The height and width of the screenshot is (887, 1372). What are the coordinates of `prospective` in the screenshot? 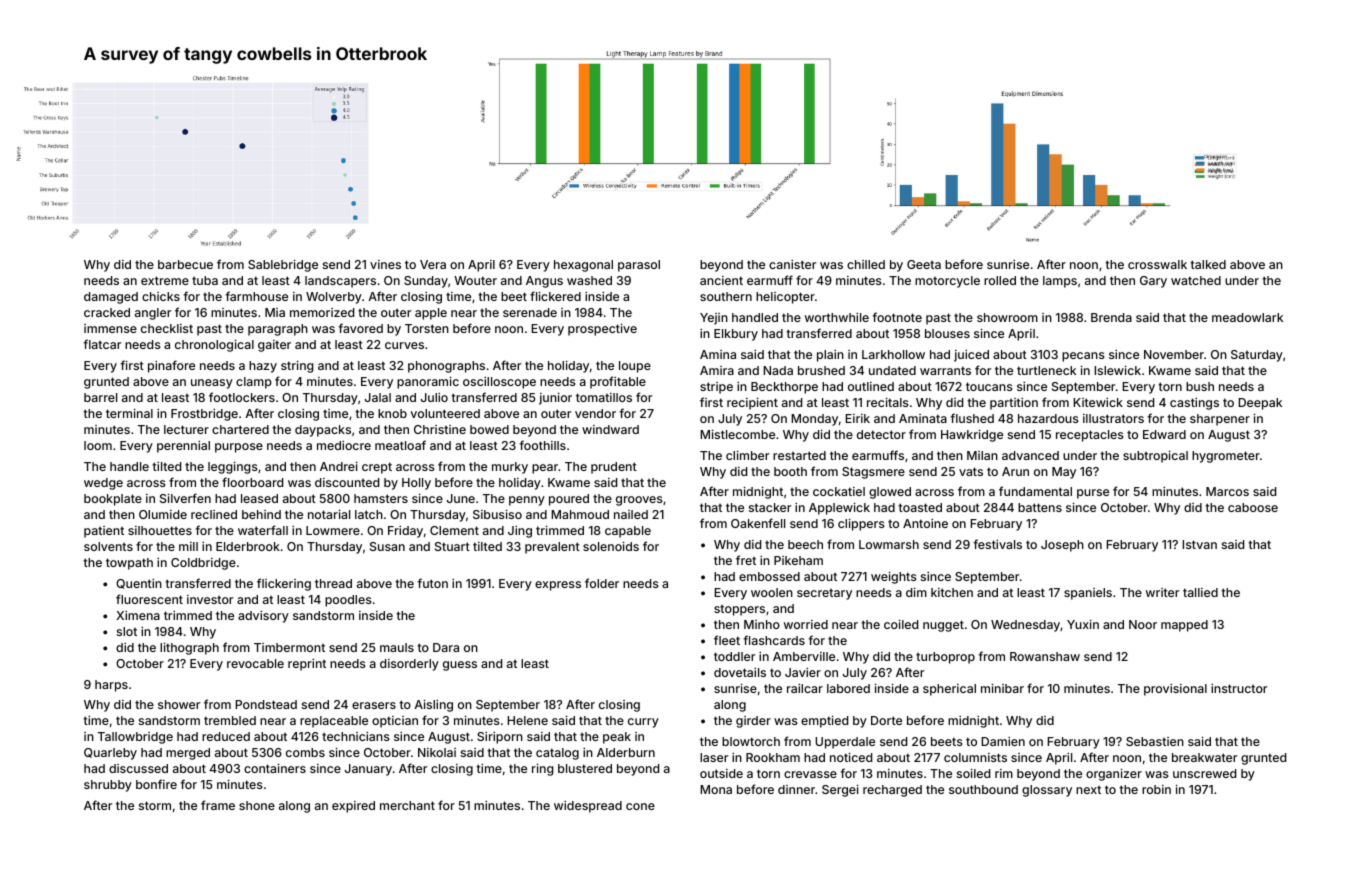 It's located at (602, 329).
